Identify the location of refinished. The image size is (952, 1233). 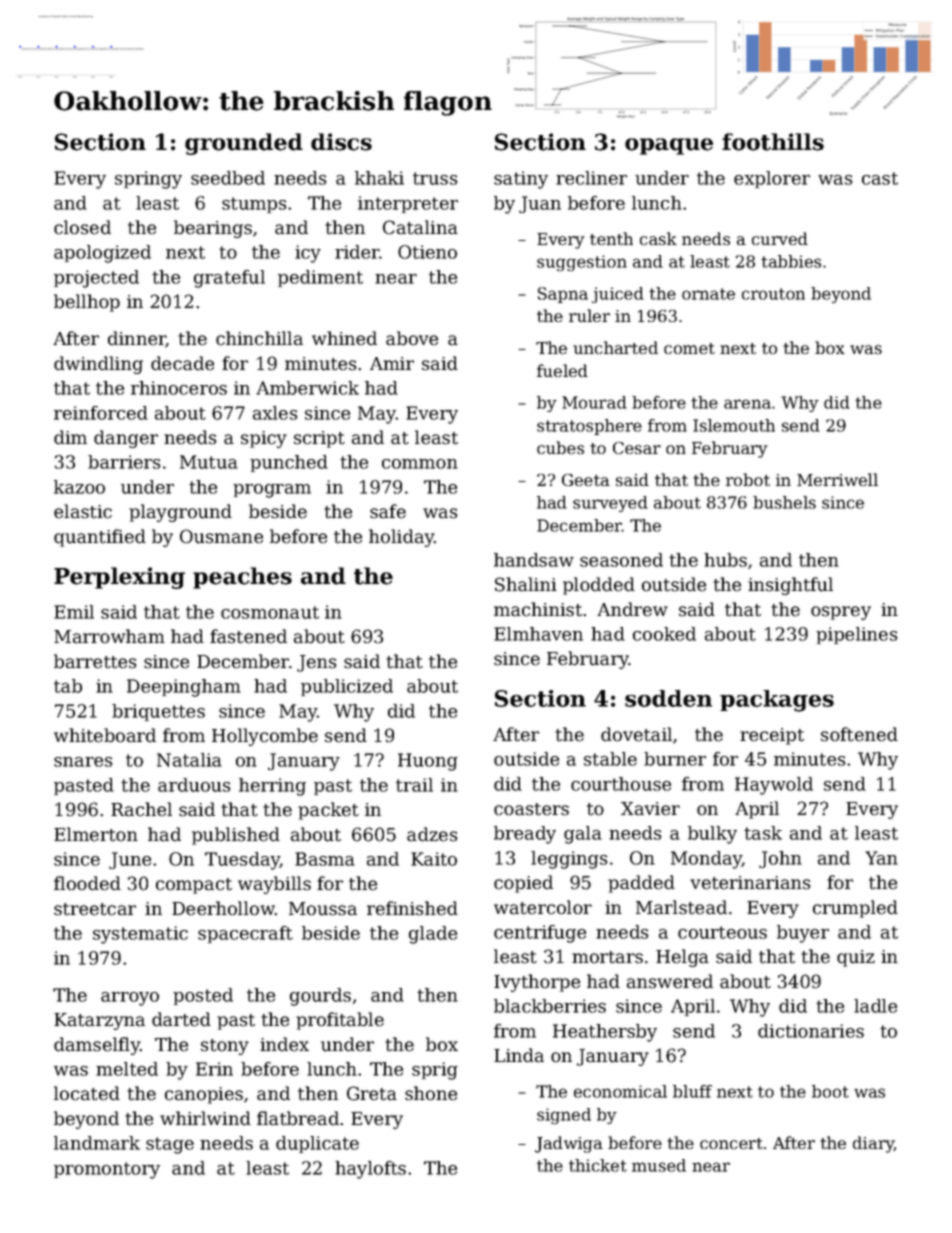
(412, 908).
